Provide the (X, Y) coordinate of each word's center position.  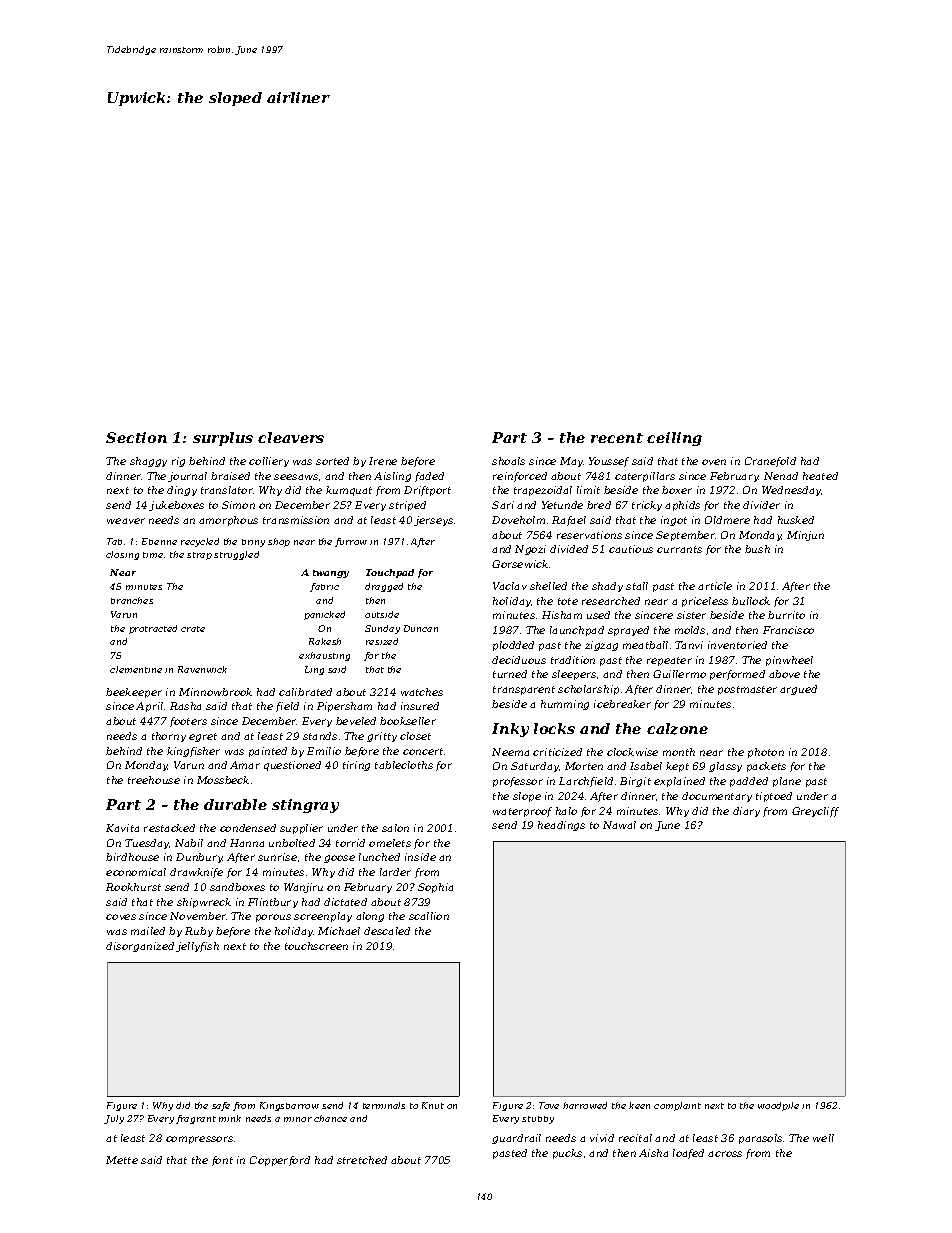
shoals (508, 461)
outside (382, 614)
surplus (223, 439)
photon (766, 753)
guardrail (516, 1139)
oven (714, 462)
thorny (169, 737)
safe (221, 1106)
